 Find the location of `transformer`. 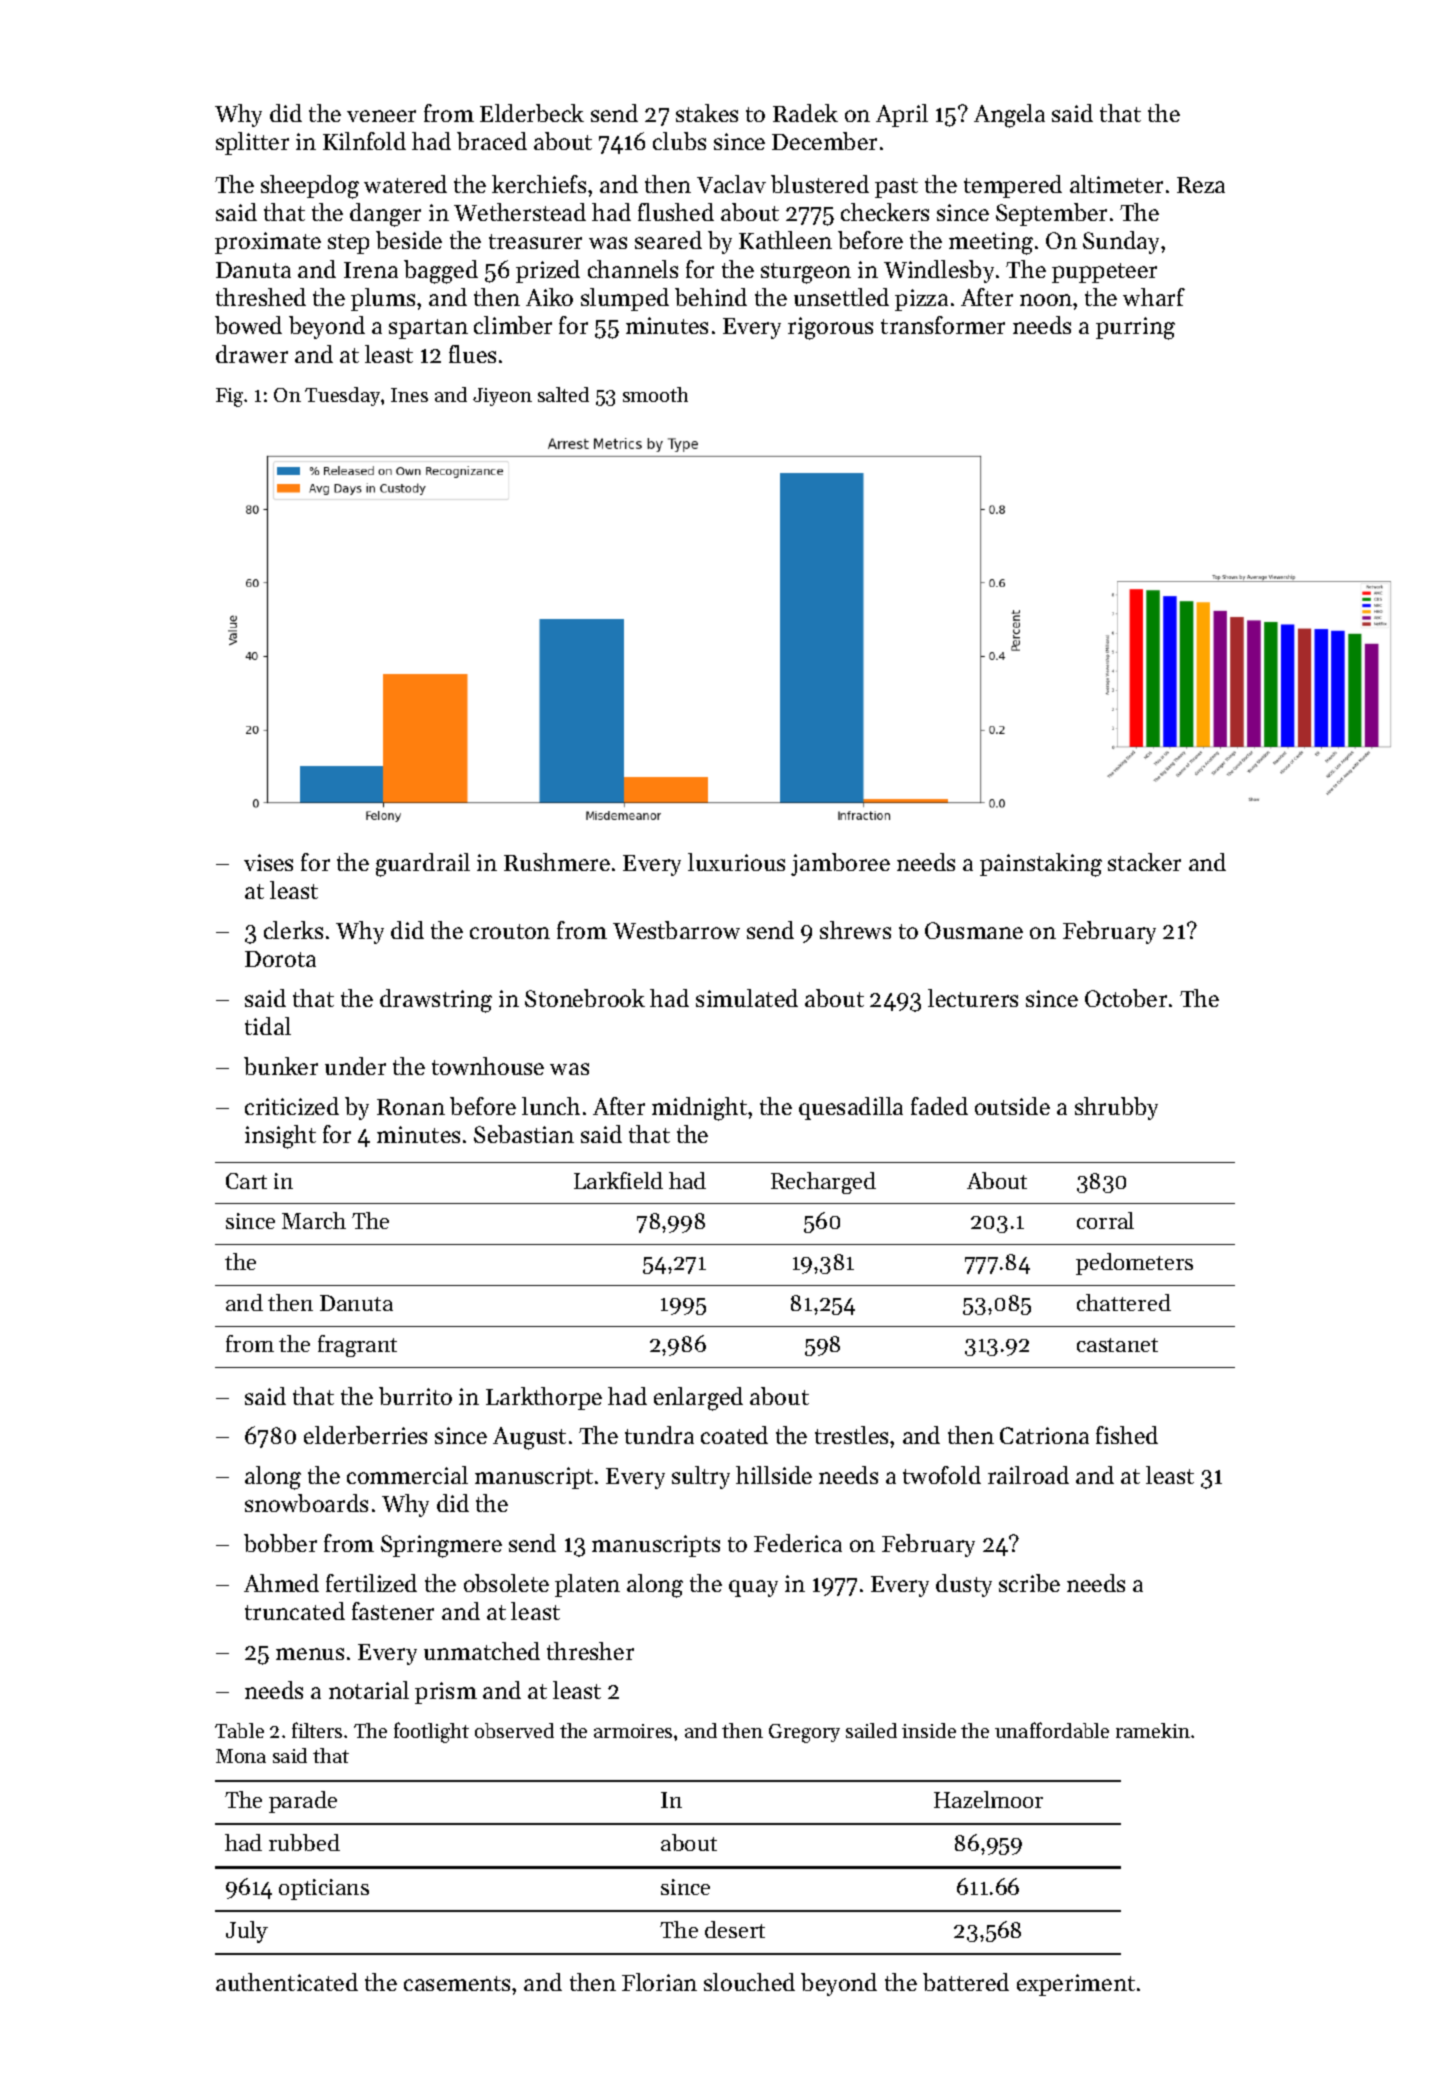

transformer is located at coordinates (943, 325).
